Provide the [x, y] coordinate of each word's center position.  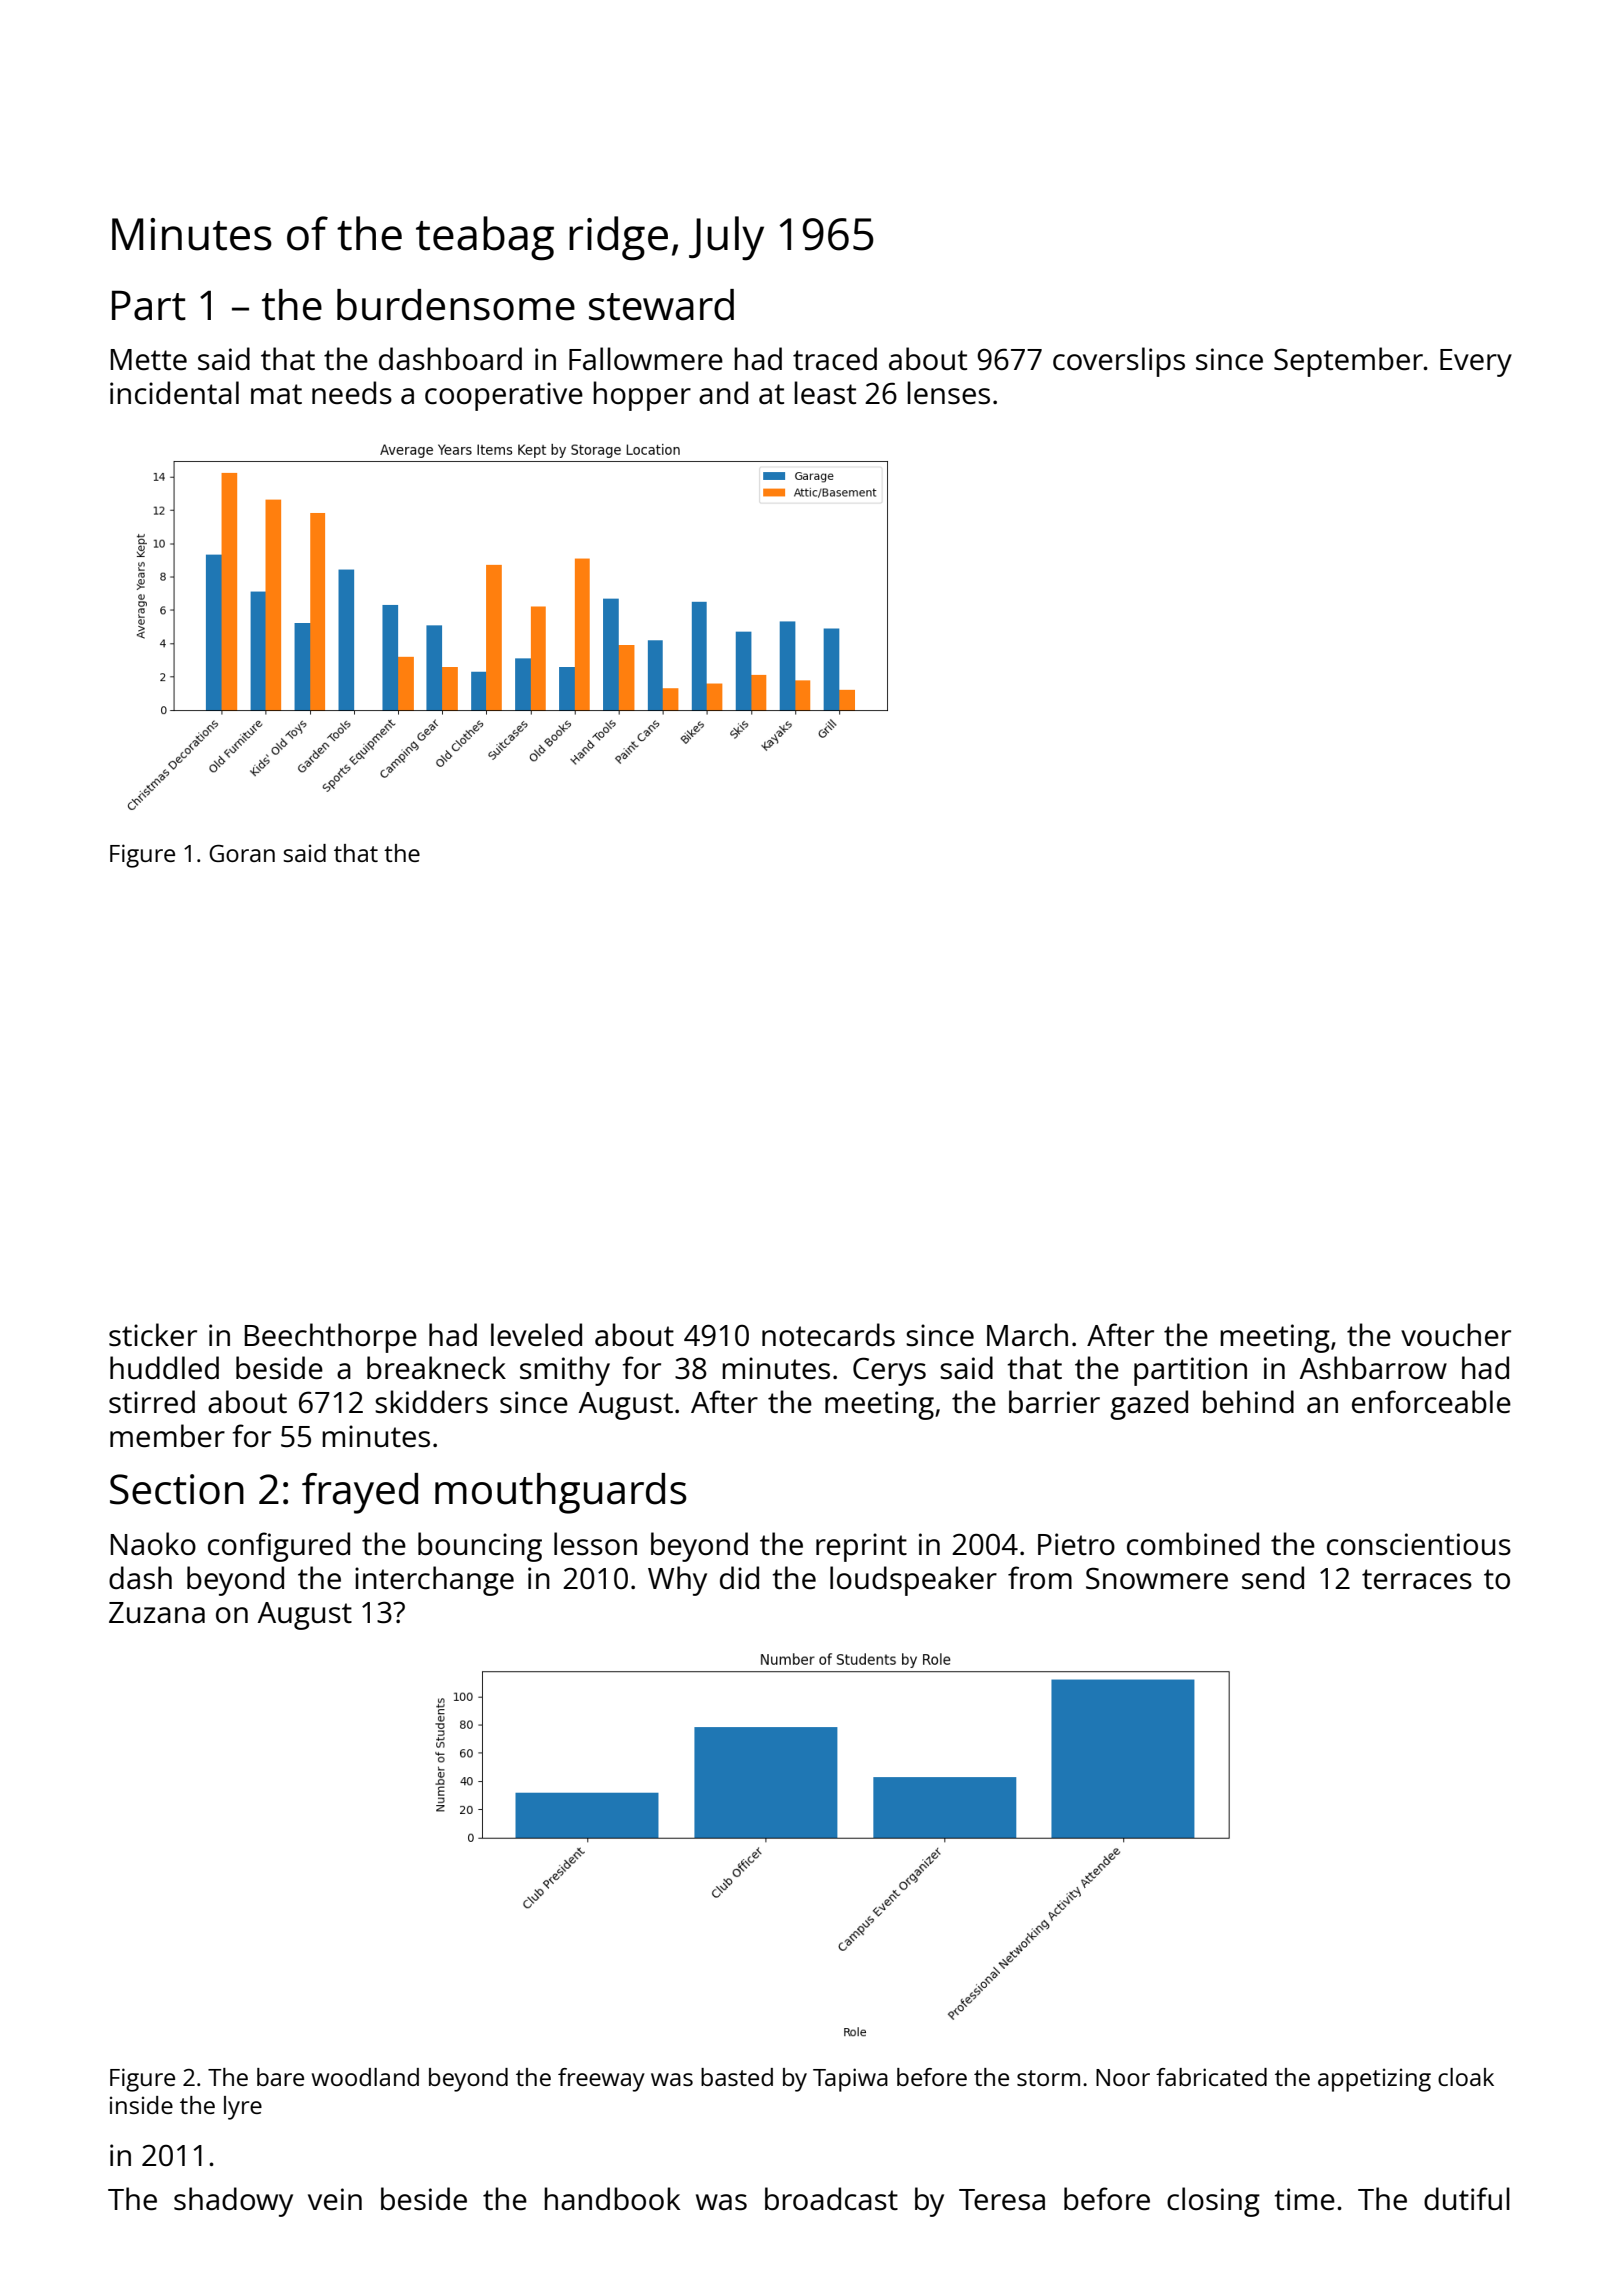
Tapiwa [850, 2080]
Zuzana [157, 1612]
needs [352, 392]
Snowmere [1157, 1578]
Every [1476, 363]
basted [737, 2077]
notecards [828, 1335]
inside [141, 2105]
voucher [1456, 1335]
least [825, 393]
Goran [242, 853]
